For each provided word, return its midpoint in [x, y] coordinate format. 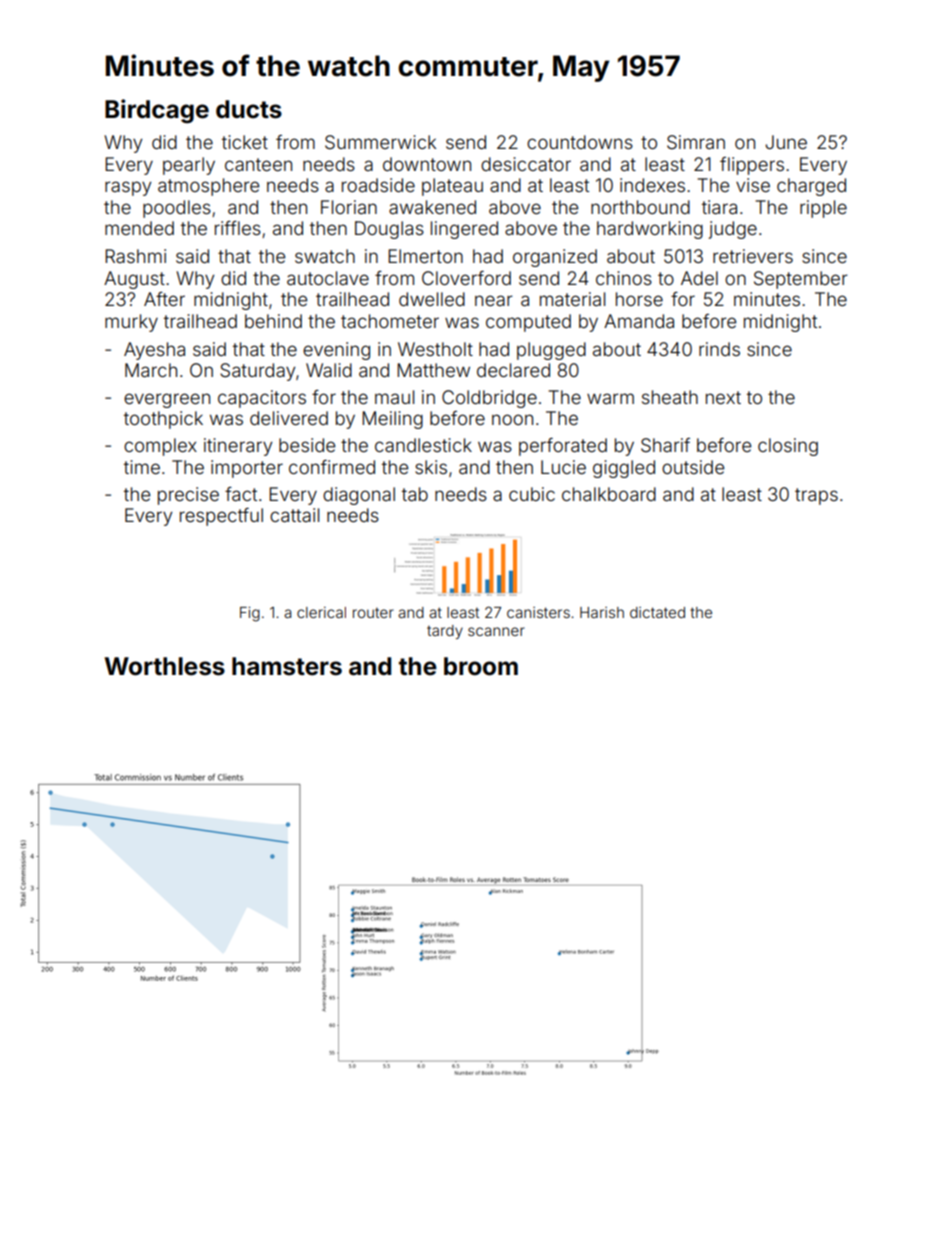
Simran [696, 142]
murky [131, 323]
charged [811, 187]
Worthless [164, 666]
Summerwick [380, 142]
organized [555, 258]
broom [481, 666]
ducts [249, 109]
